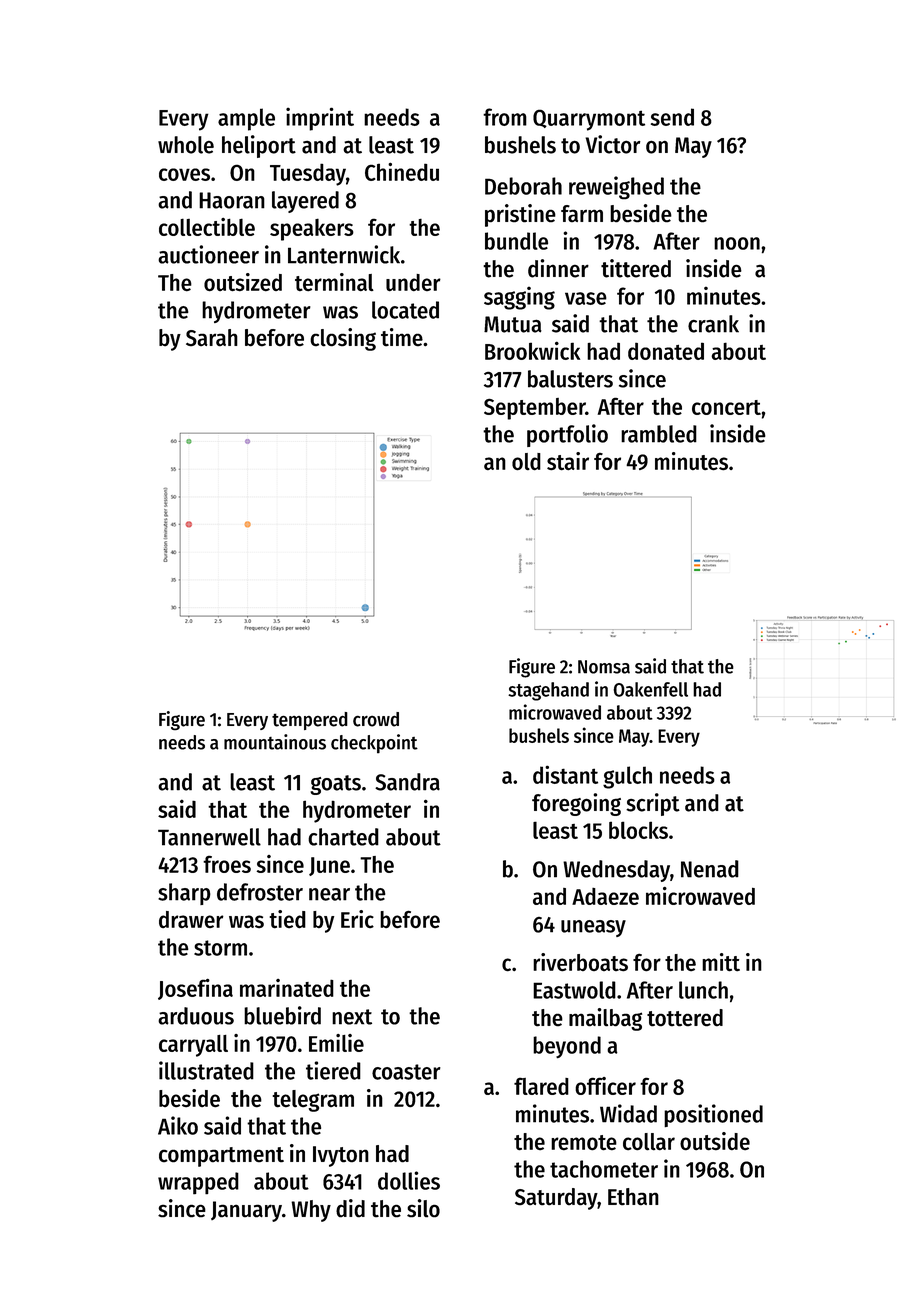 The image size is (924, 1311). I want to click on stair, so click(568, 461).
